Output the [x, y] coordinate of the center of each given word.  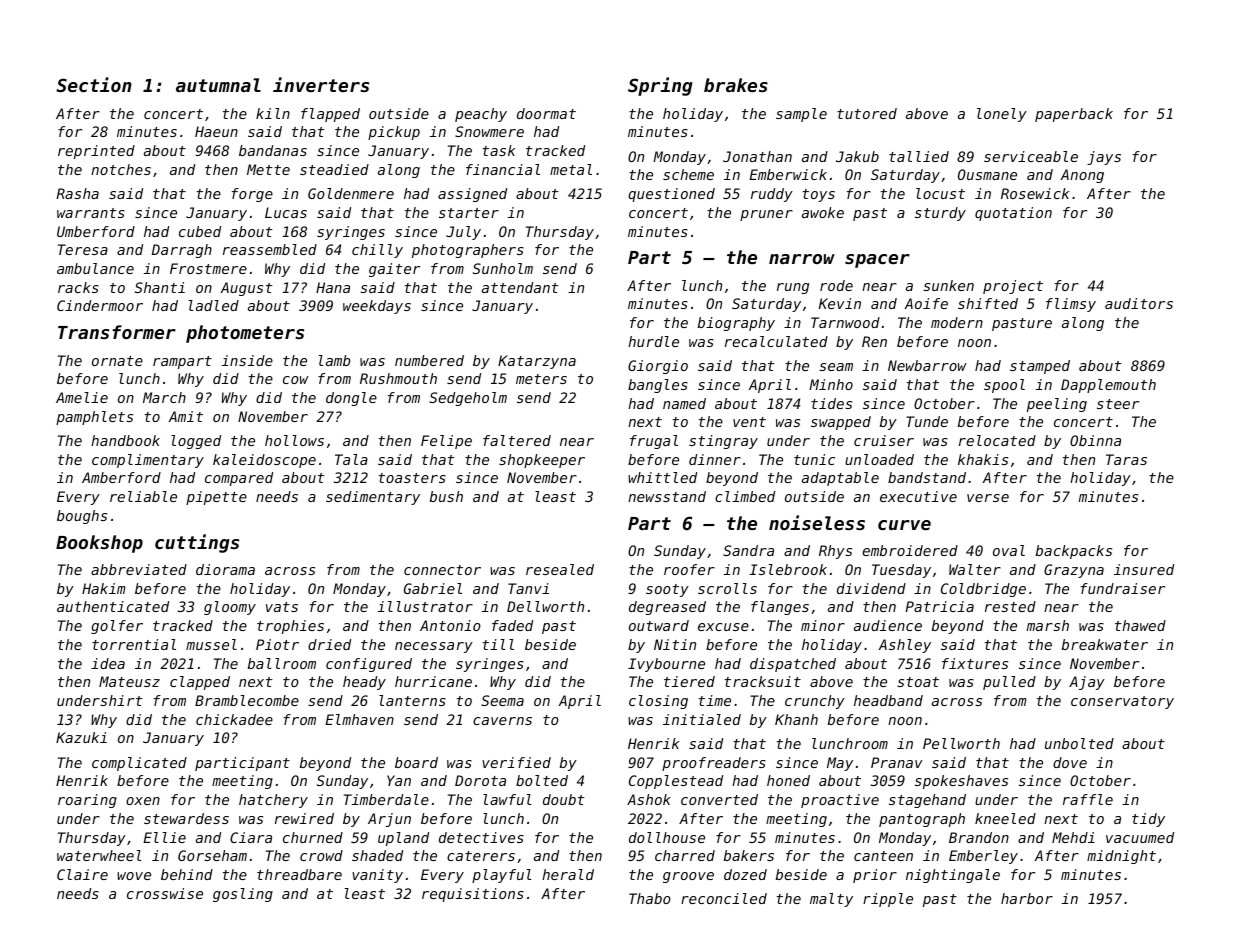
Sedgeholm [468, 399]
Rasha [77, 193]
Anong [1082, 176]
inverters [321, 84]
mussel [211, 644]
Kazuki [81, 737]
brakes [736, 85]
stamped [1040, 367]
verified [516, 762]
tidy [1148, 820]
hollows [294, 440]
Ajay [1087, 683]
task [499, 150]
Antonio [450, 625]
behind [187, 874]
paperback [1074, 115]
